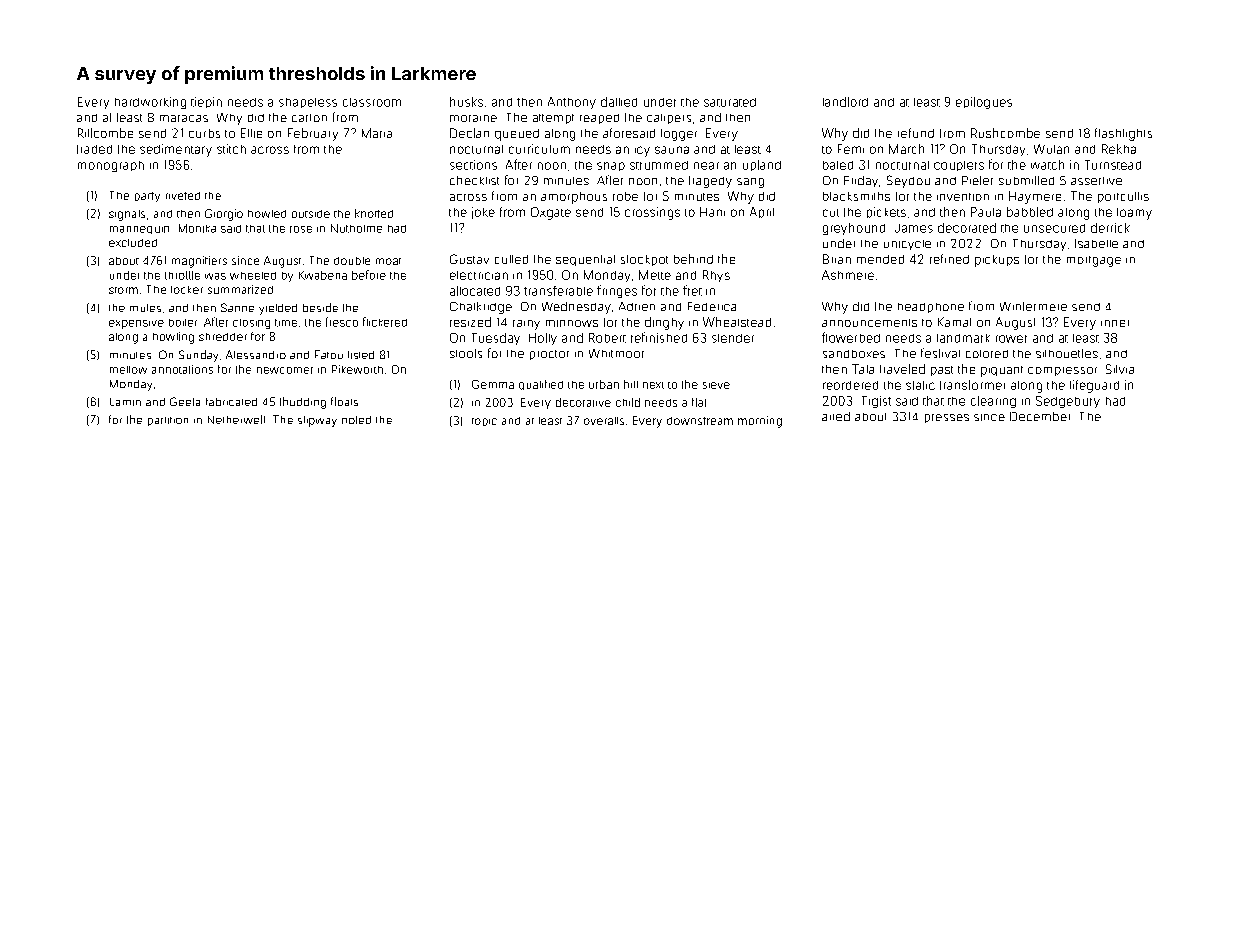  What do you see at coordinates (369, 275) in the screenshot?
I see `before` at bounding box center [369, 275].
